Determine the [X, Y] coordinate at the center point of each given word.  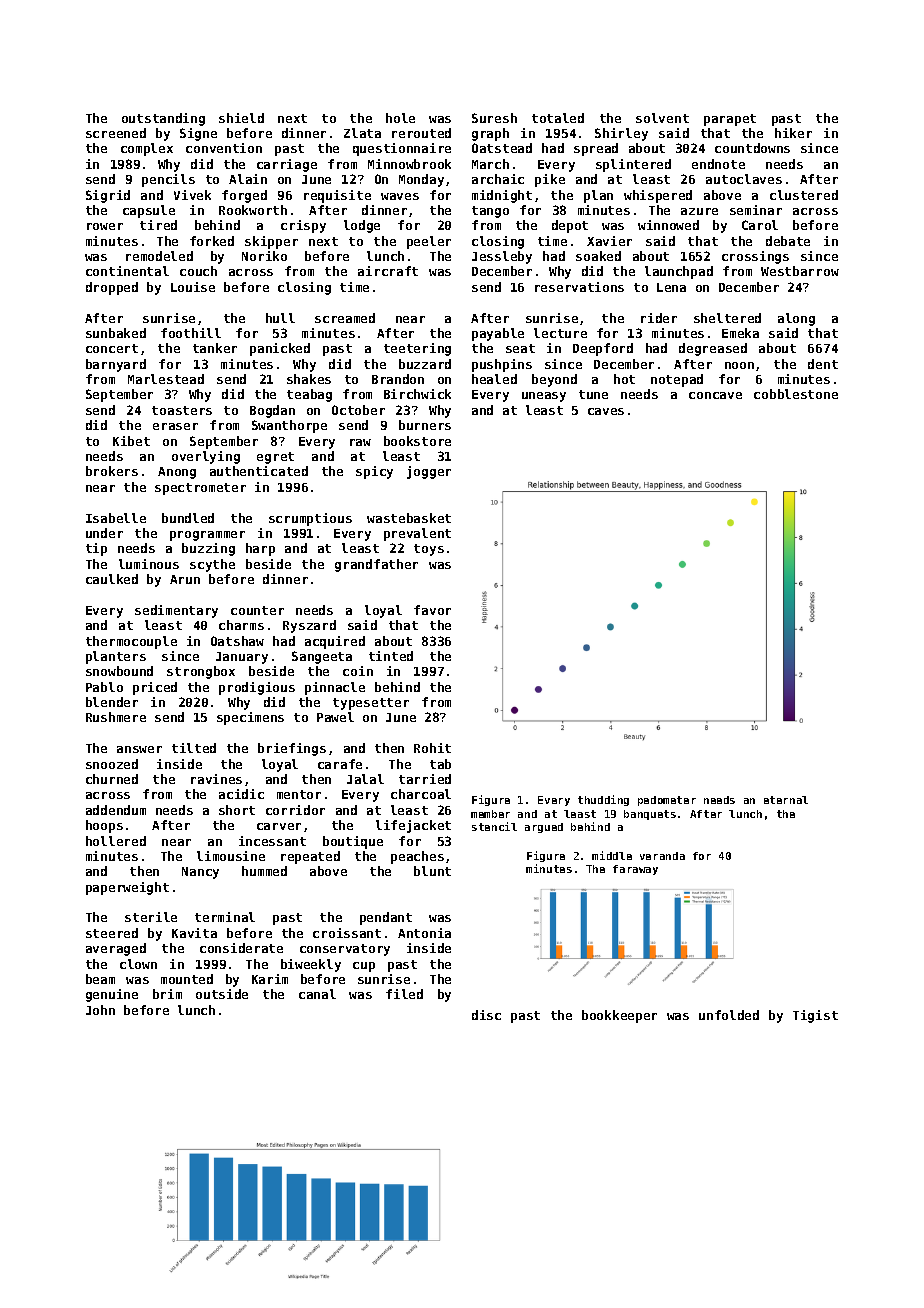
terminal [225, 917]
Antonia [424, 933]
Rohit [432, 748]
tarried [425, 779]
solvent [662, 118]
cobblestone [796, 394]
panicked [280, 349]
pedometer [667, 801]
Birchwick [417, 394]
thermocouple [131, 642]
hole [400, 118]
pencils [168, 180]
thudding [603, 800]
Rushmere [116, 717]
